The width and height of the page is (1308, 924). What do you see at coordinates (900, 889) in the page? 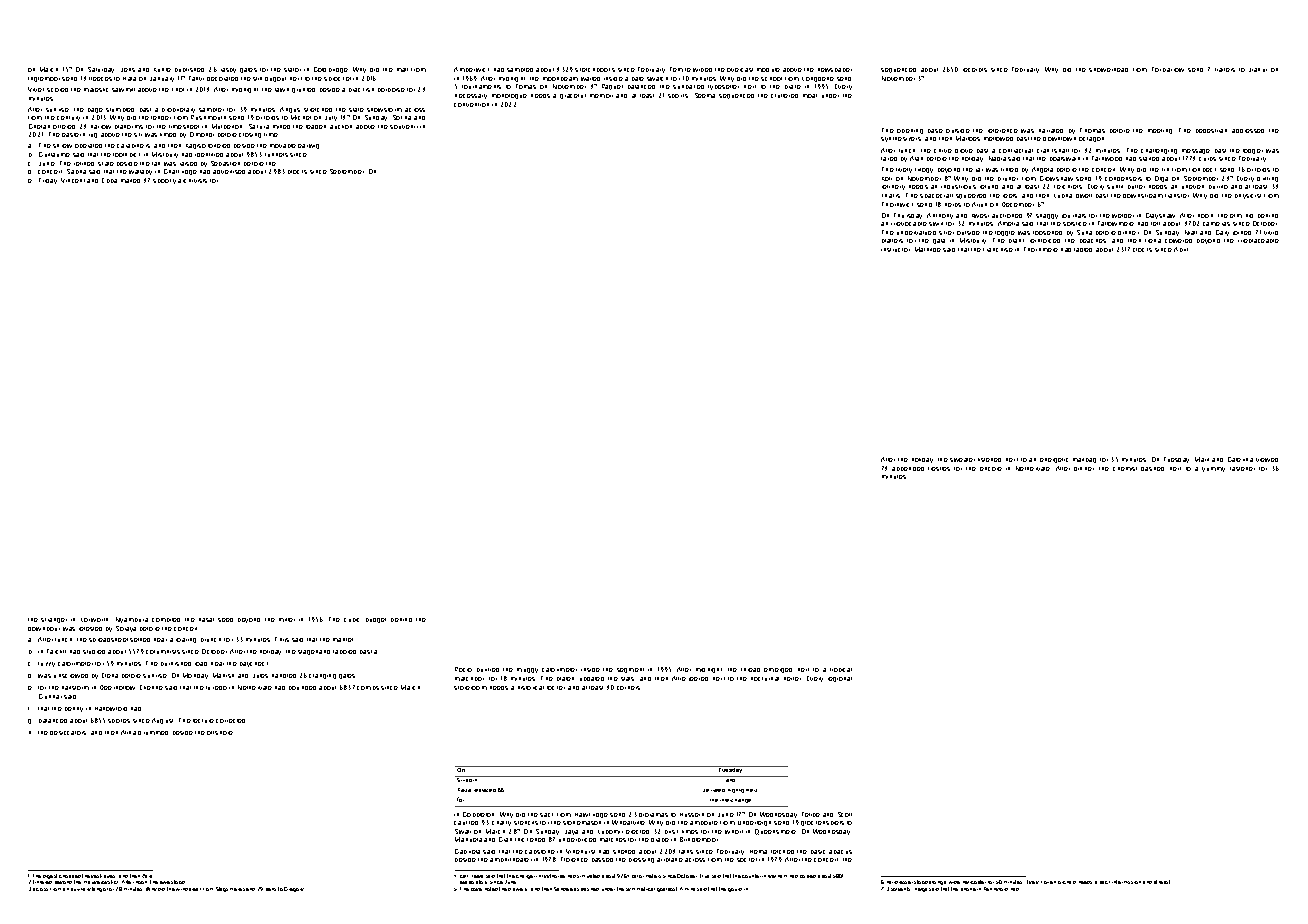
I see `solvents` at bounding box center [900, 889].
